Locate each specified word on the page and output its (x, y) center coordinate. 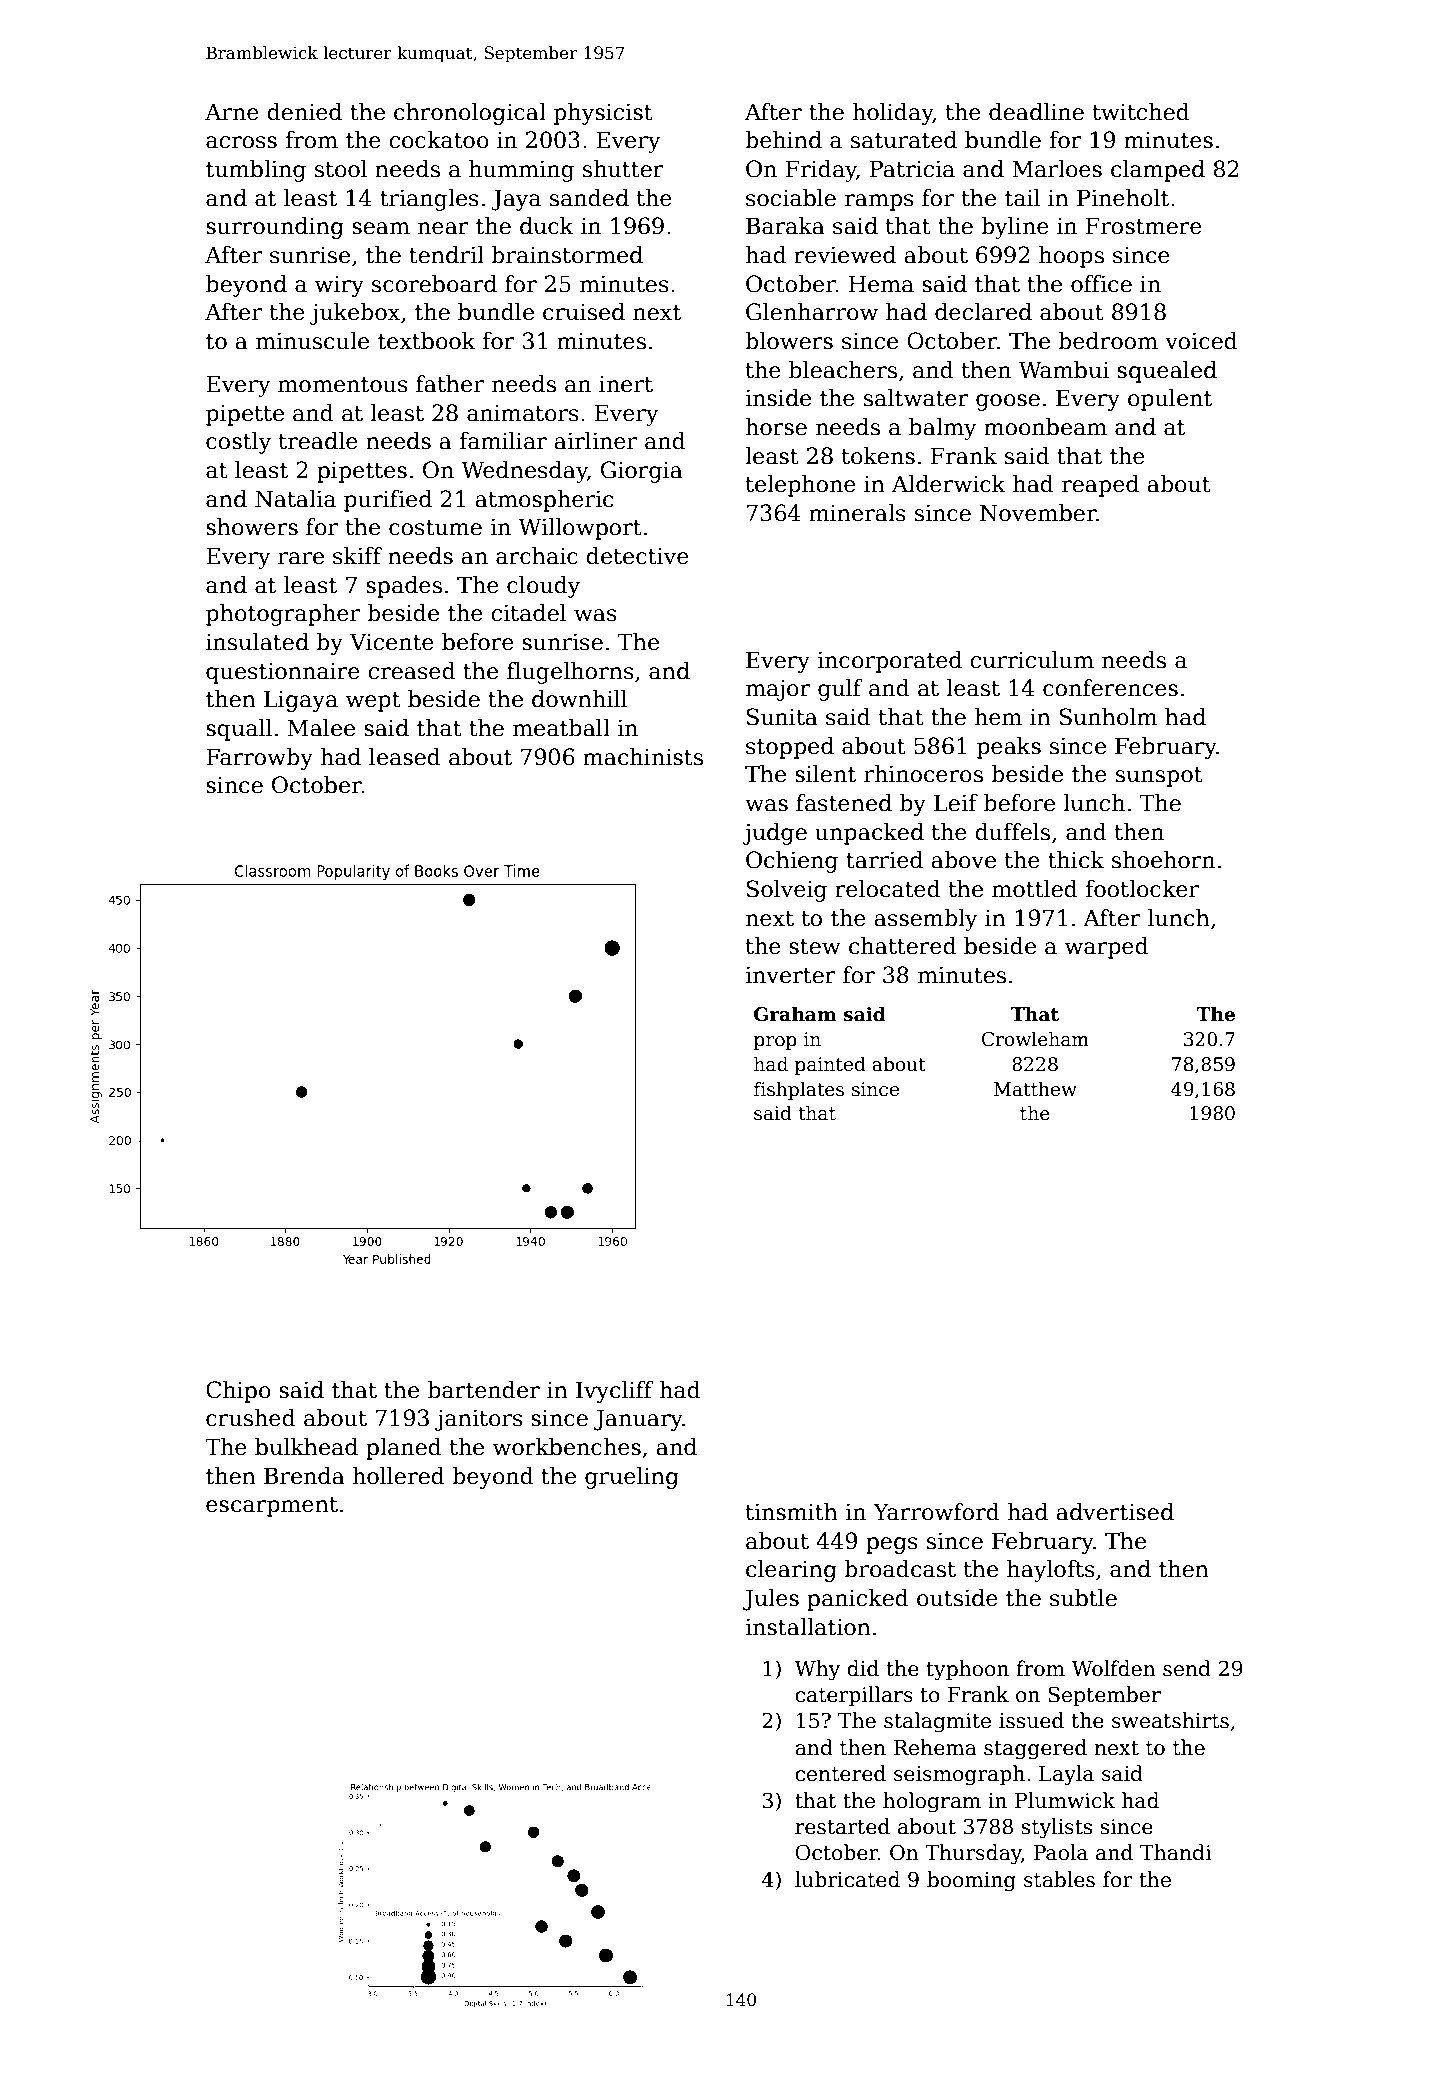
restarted (842, 1826)
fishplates (799, 1090)
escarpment (272, 1507)
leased (405, 757)
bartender (484, 1390)
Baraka (785, 226)
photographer (283, 615)
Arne (232, 112)
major (778, 690)
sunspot (1159, 777)
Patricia (912, 169)
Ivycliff (615, 1392)
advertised (1115, 1512)
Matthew (1035, 1089)
